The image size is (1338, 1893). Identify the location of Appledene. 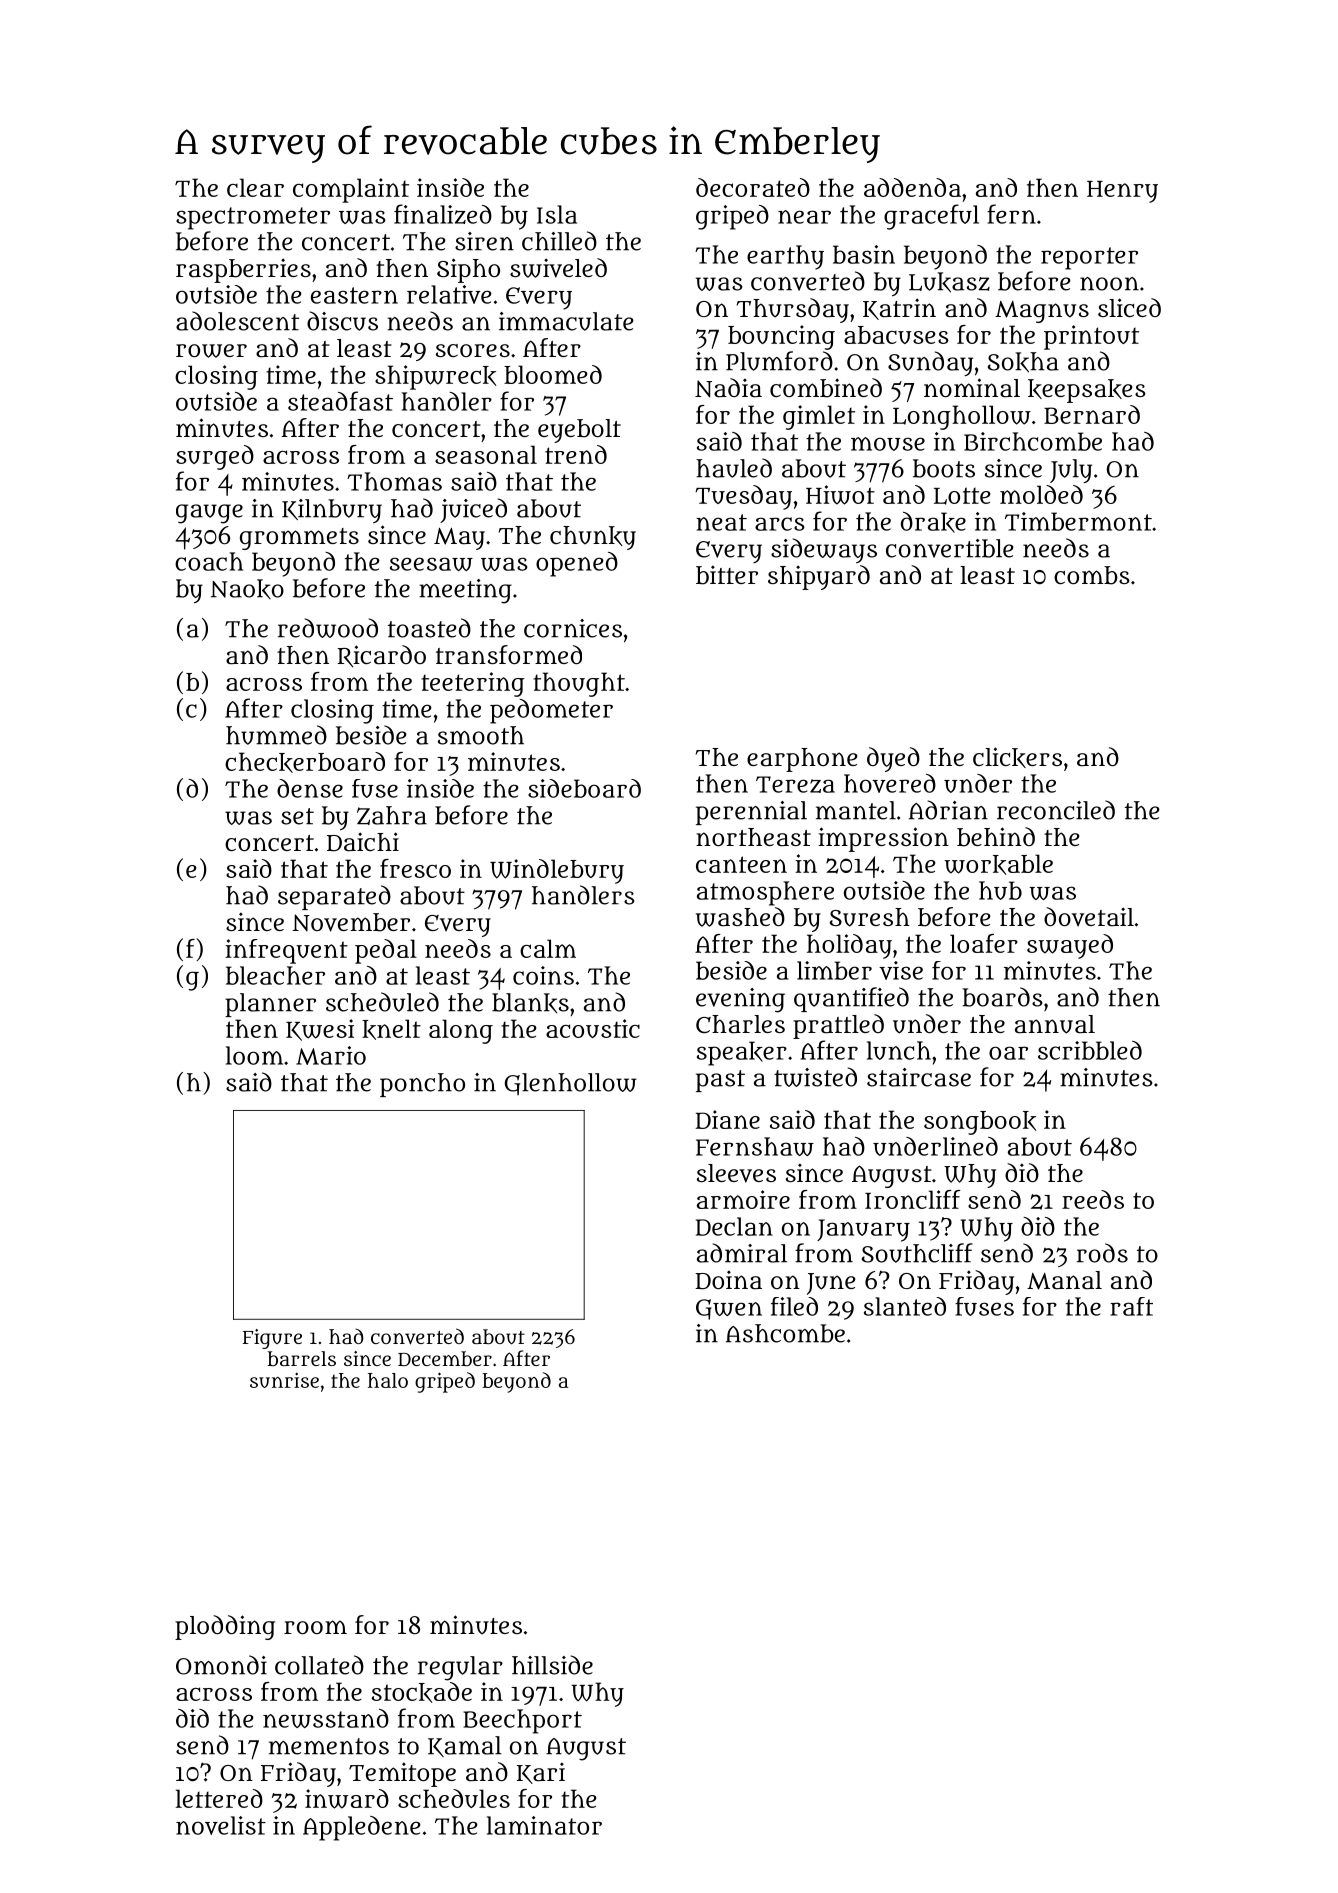
(362, 1828).
